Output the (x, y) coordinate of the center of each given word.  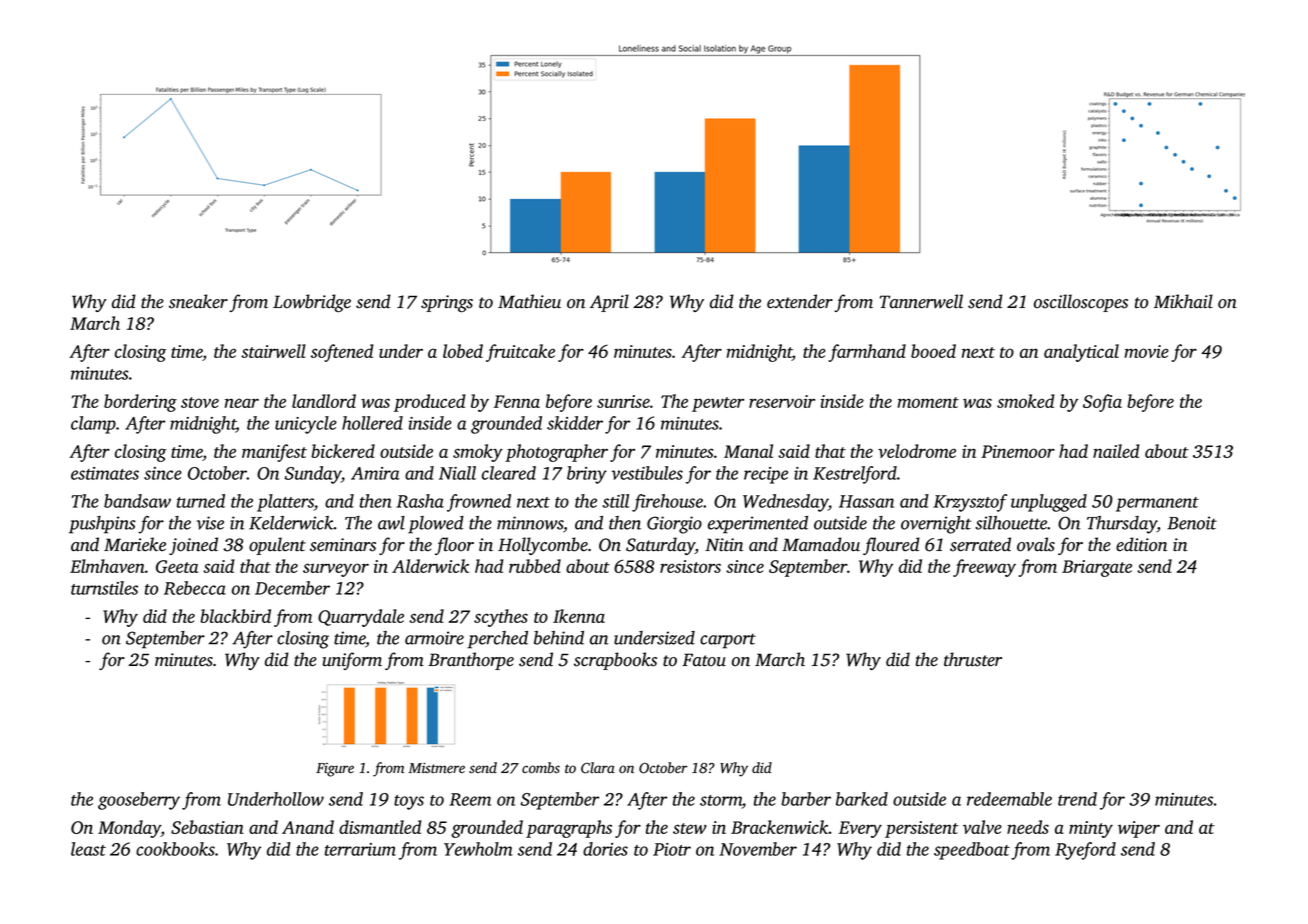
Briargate (1097, 568)
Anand (308, 827)
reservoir (782, 401)
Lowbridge (312, 303)
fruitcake (520, 353)
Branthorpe (471, 661)
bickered (343, 451)
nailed (1116, 451)
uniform (352, 661)
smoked (1025, 401)
